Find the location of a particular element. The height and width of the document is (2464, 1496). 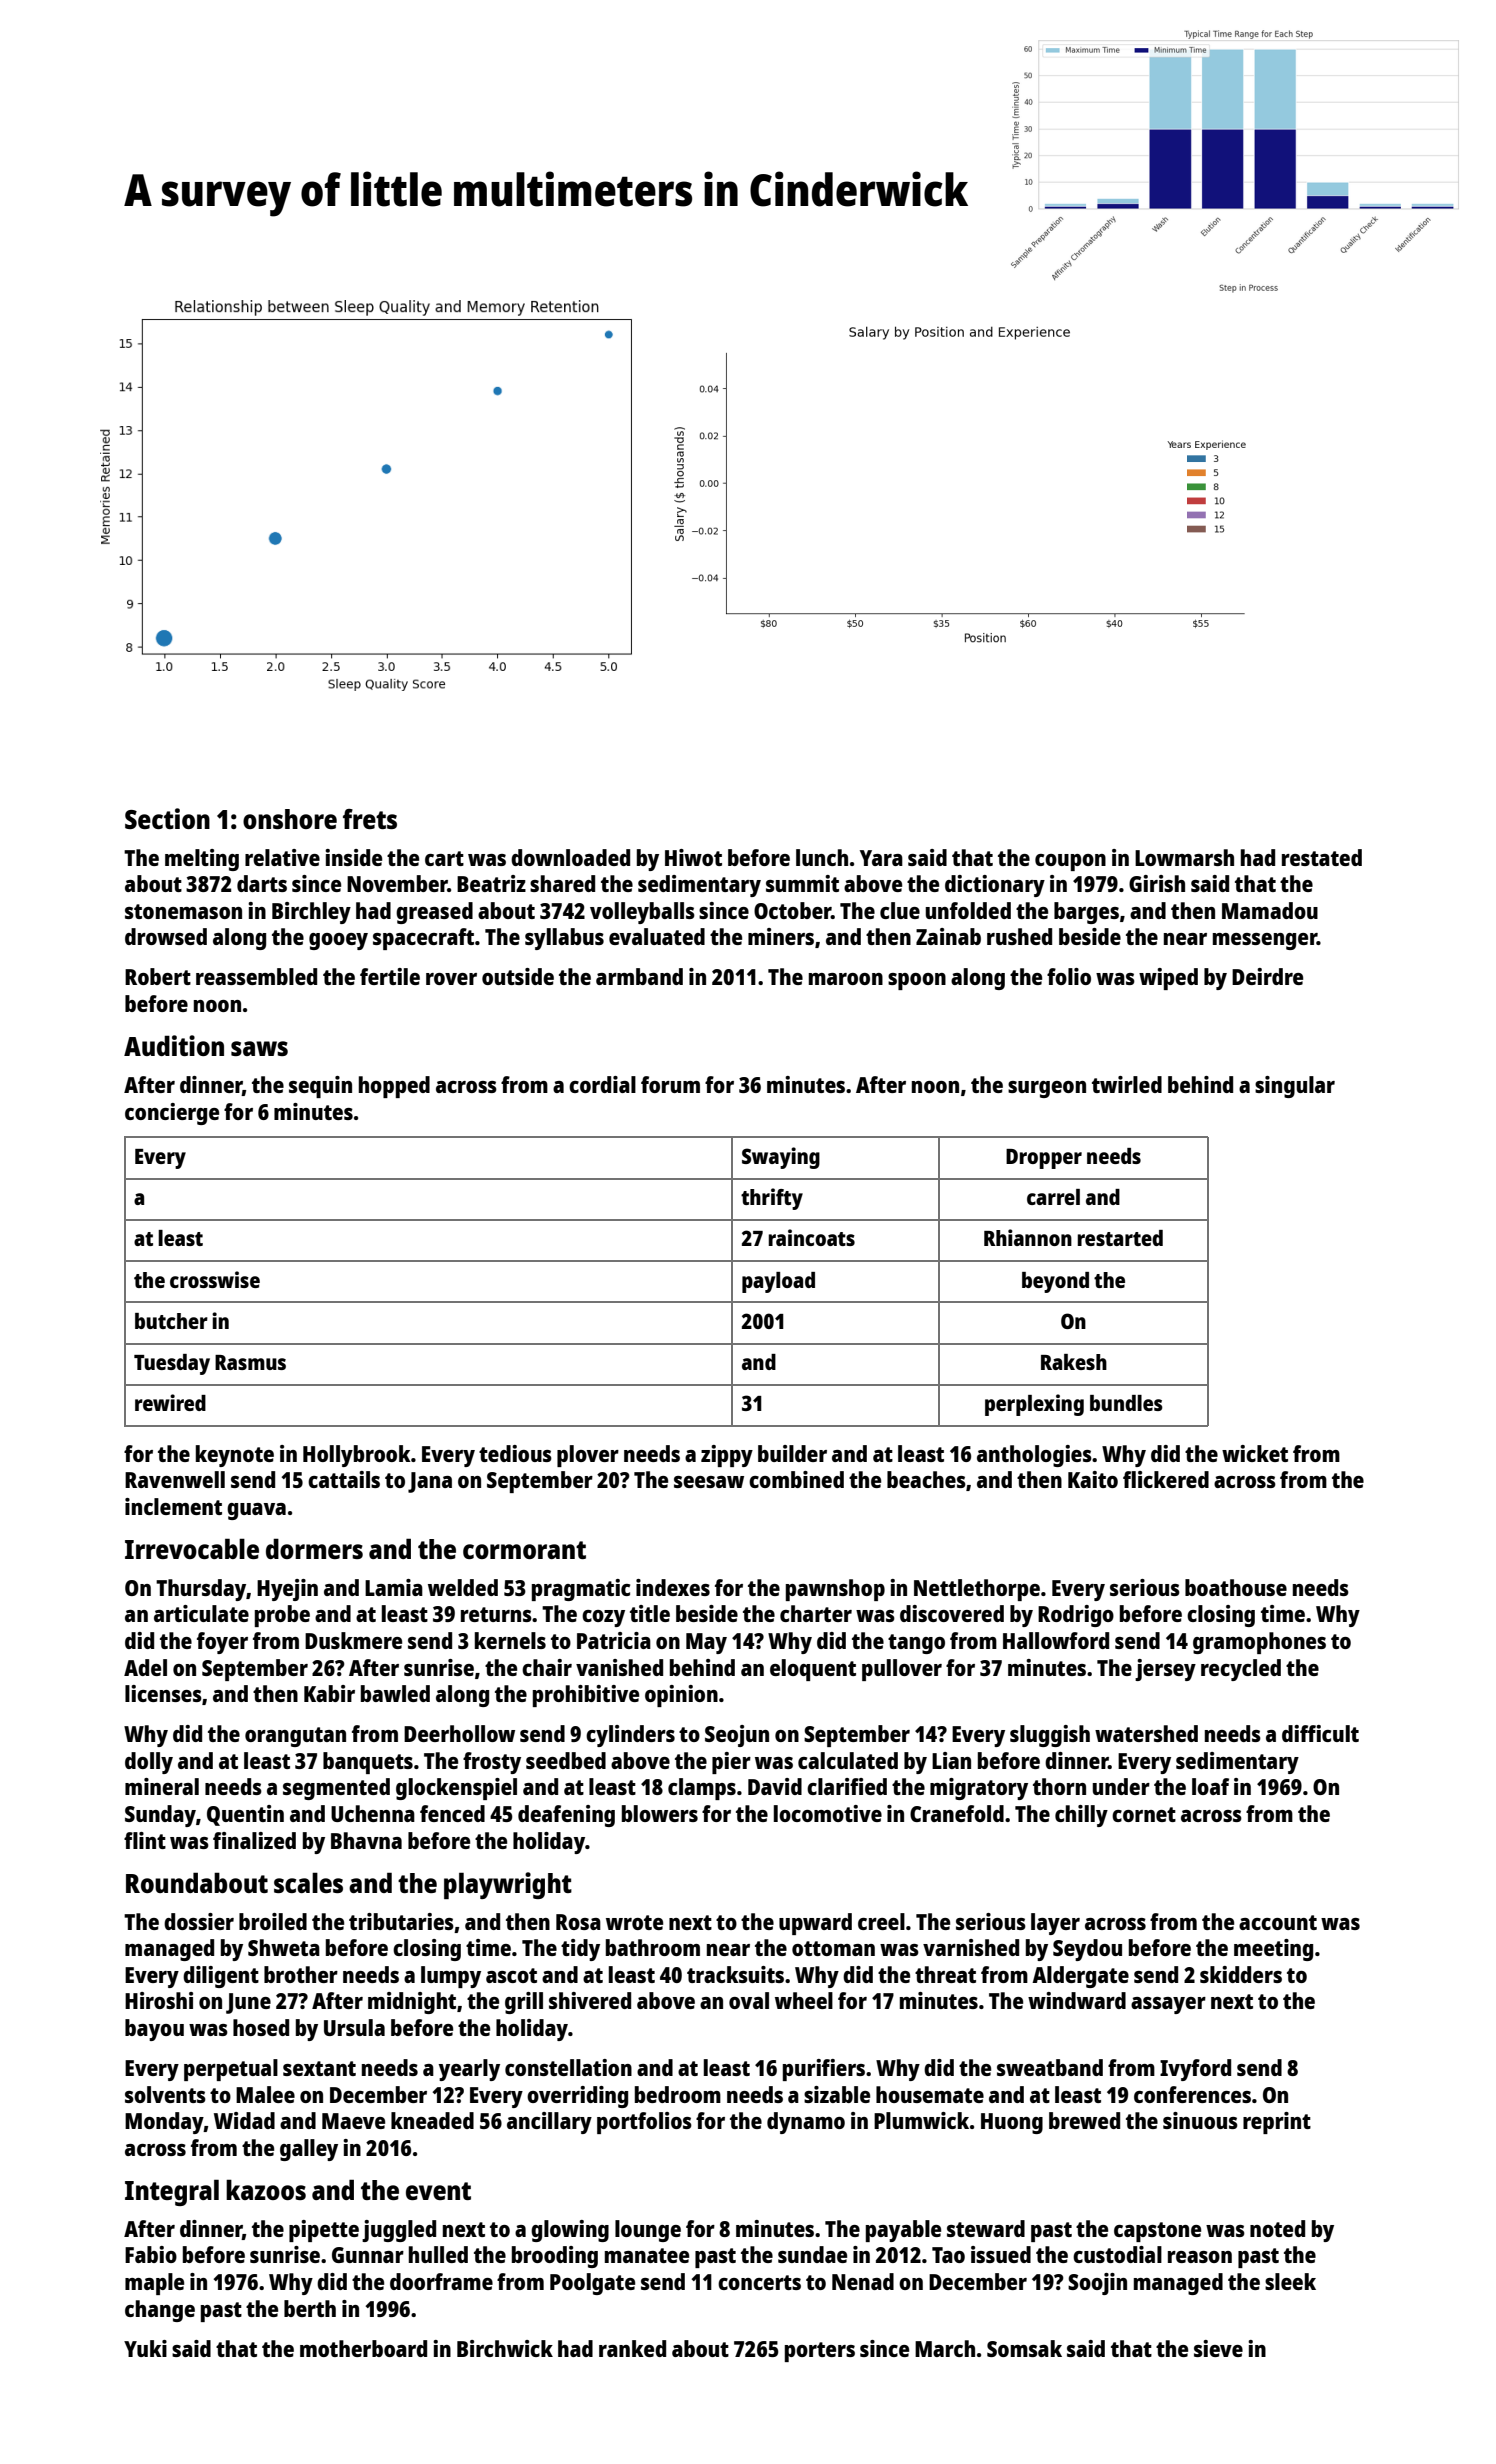

Section is located at coordinates (167, 818).
